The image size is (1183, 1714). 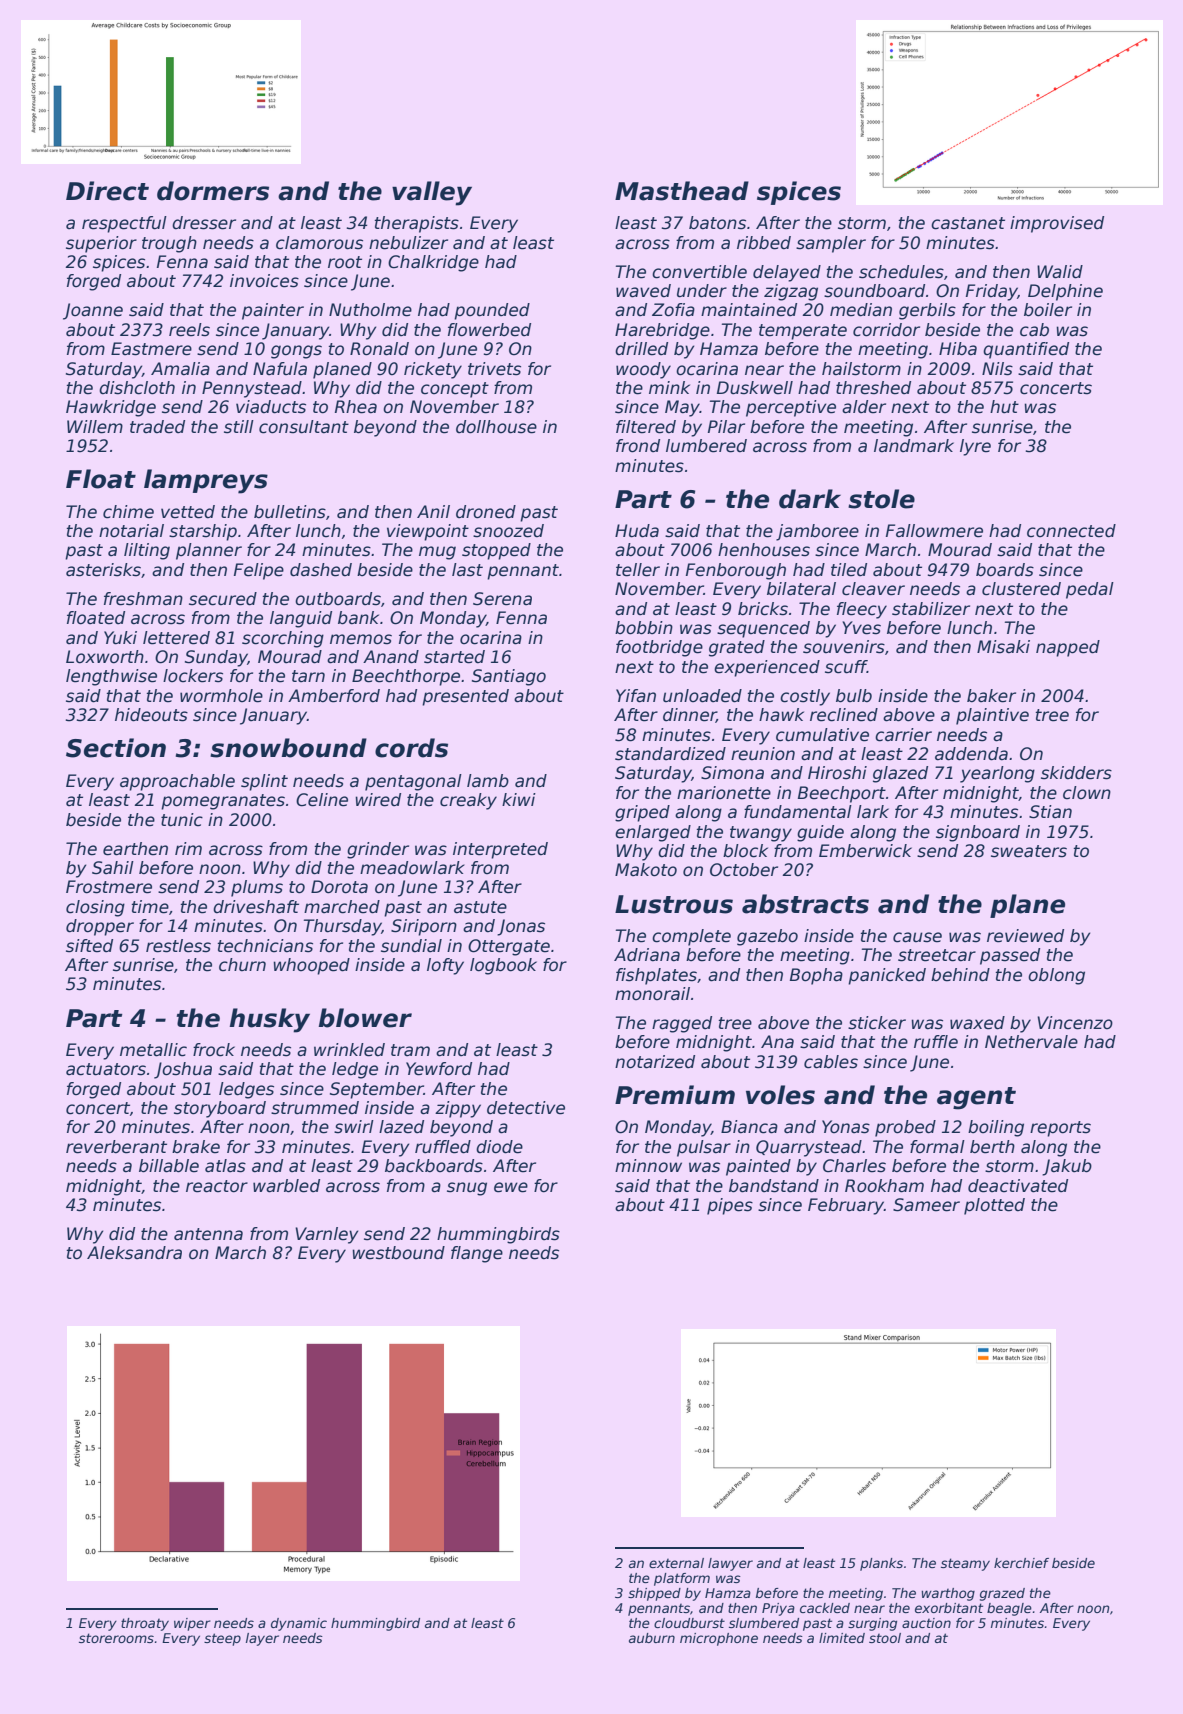 What do you see at coordinates (113, 868) in the screenshot?
I see `Sahil` at bounding box center [113, 868].
